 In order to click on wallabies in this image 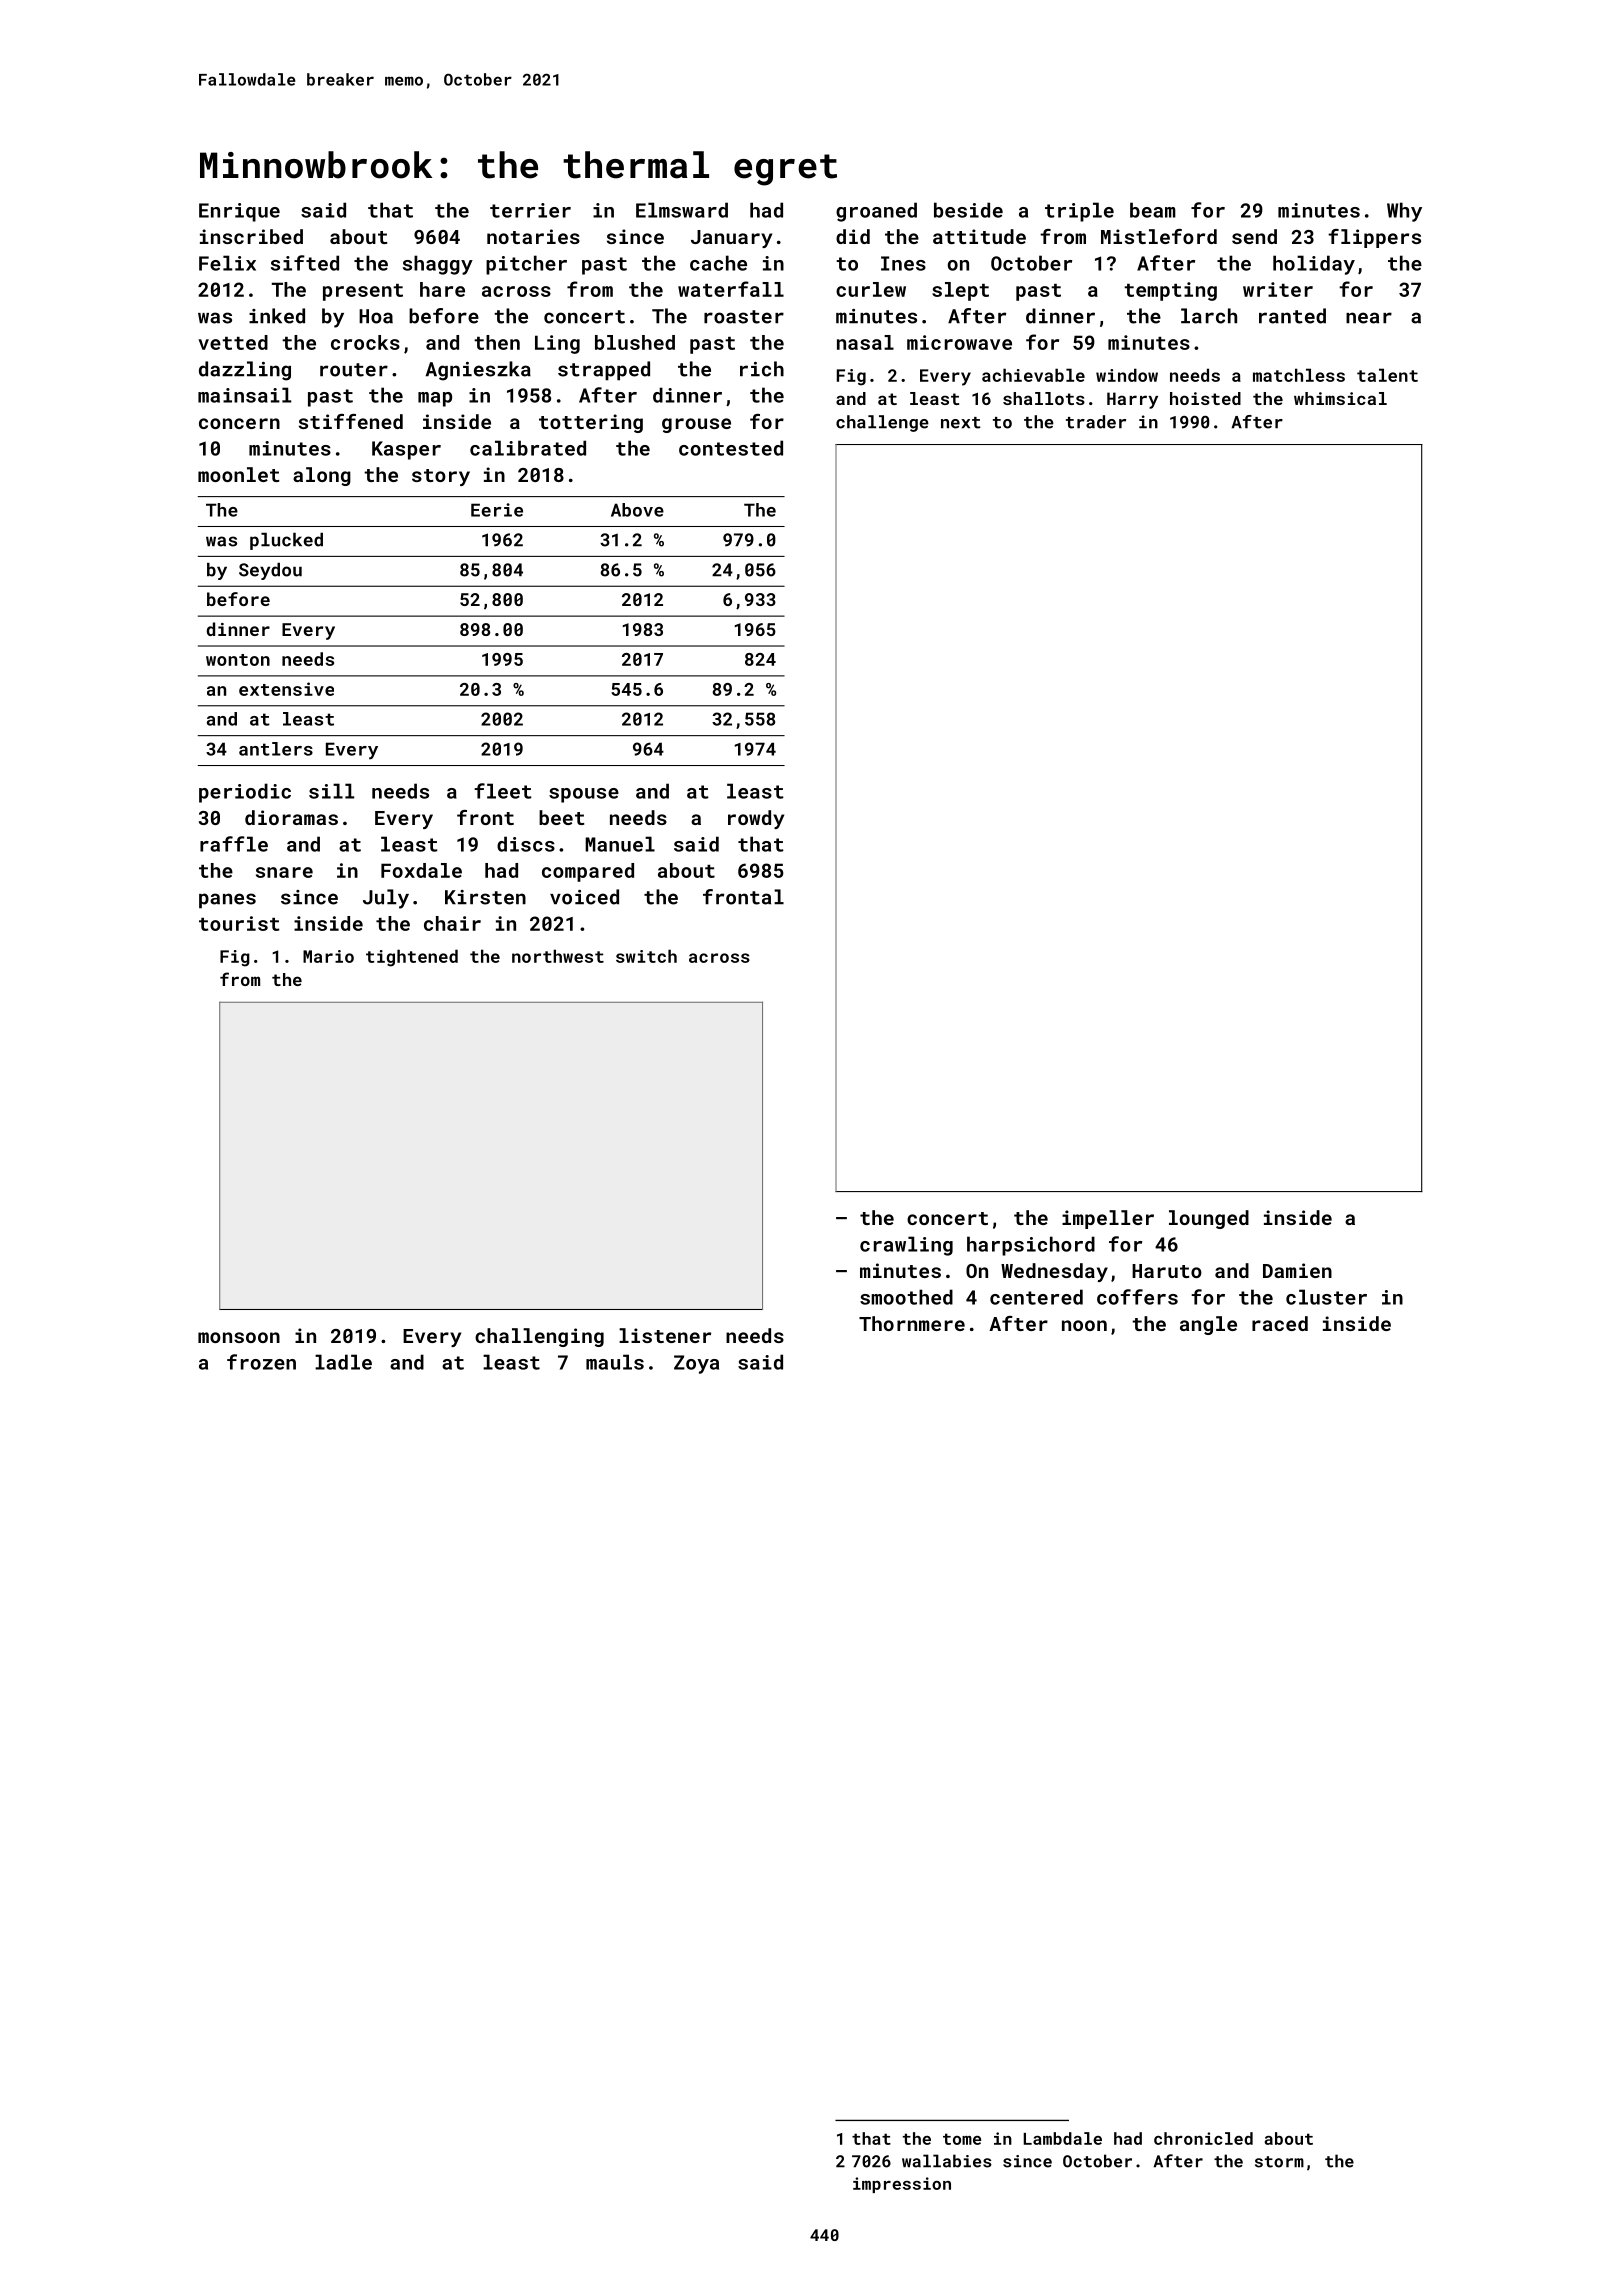, I will do `click(947, 2161)`.
